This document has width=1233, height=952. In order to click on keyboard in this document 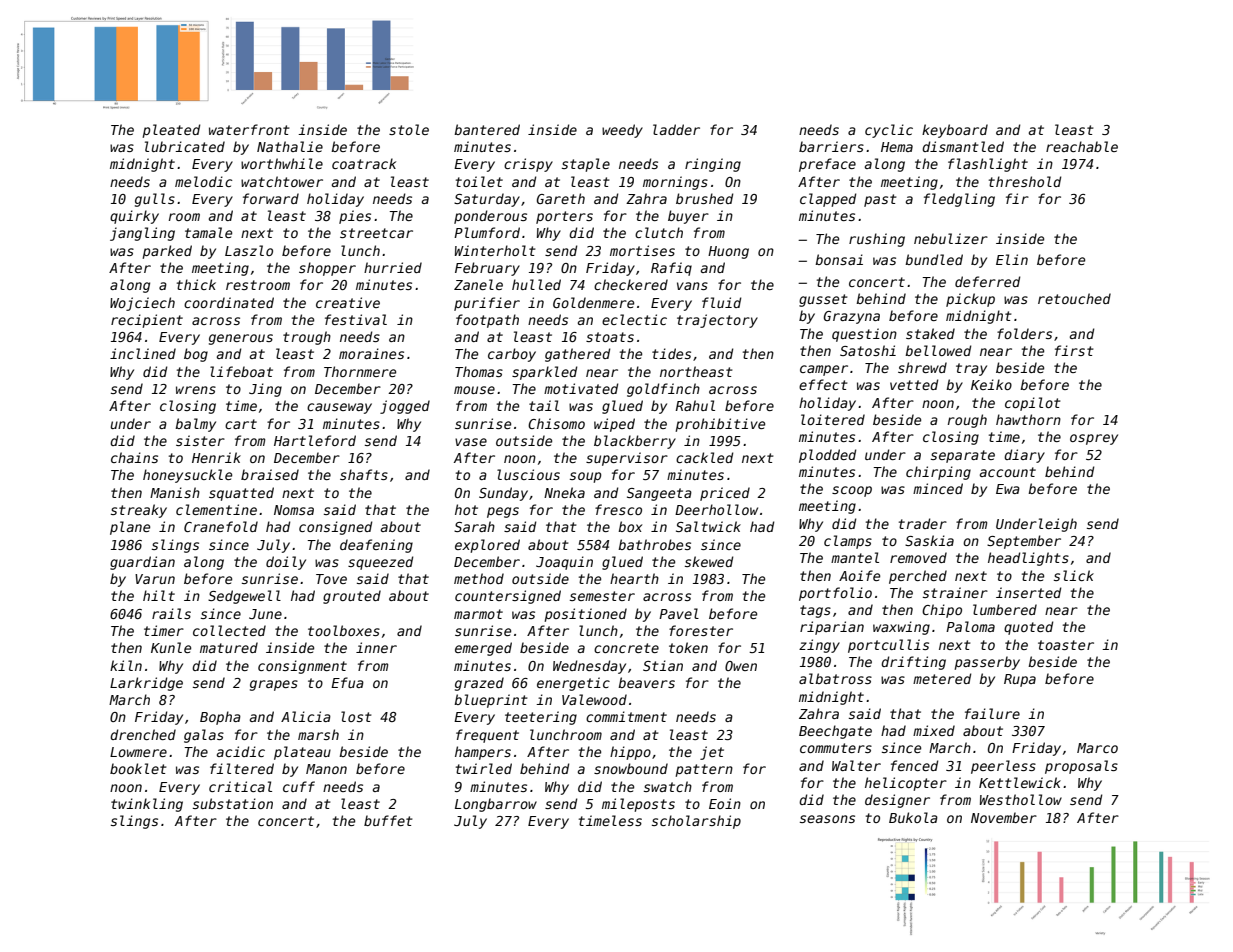, I will do `click(955, 131)`.
